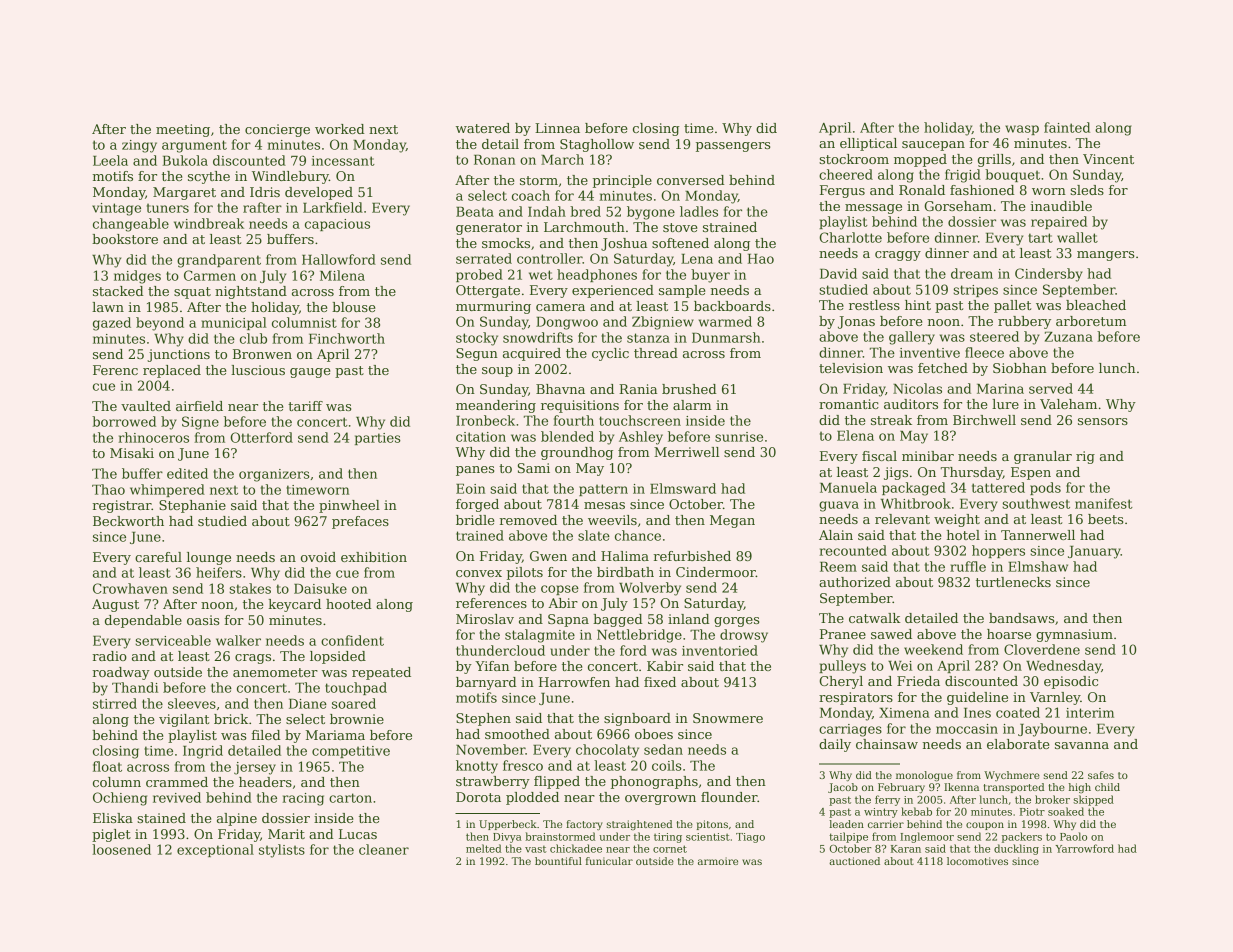 The width and height of the screenshot is (1233, 952). I want to click on fiscal, so click(879, 456).
